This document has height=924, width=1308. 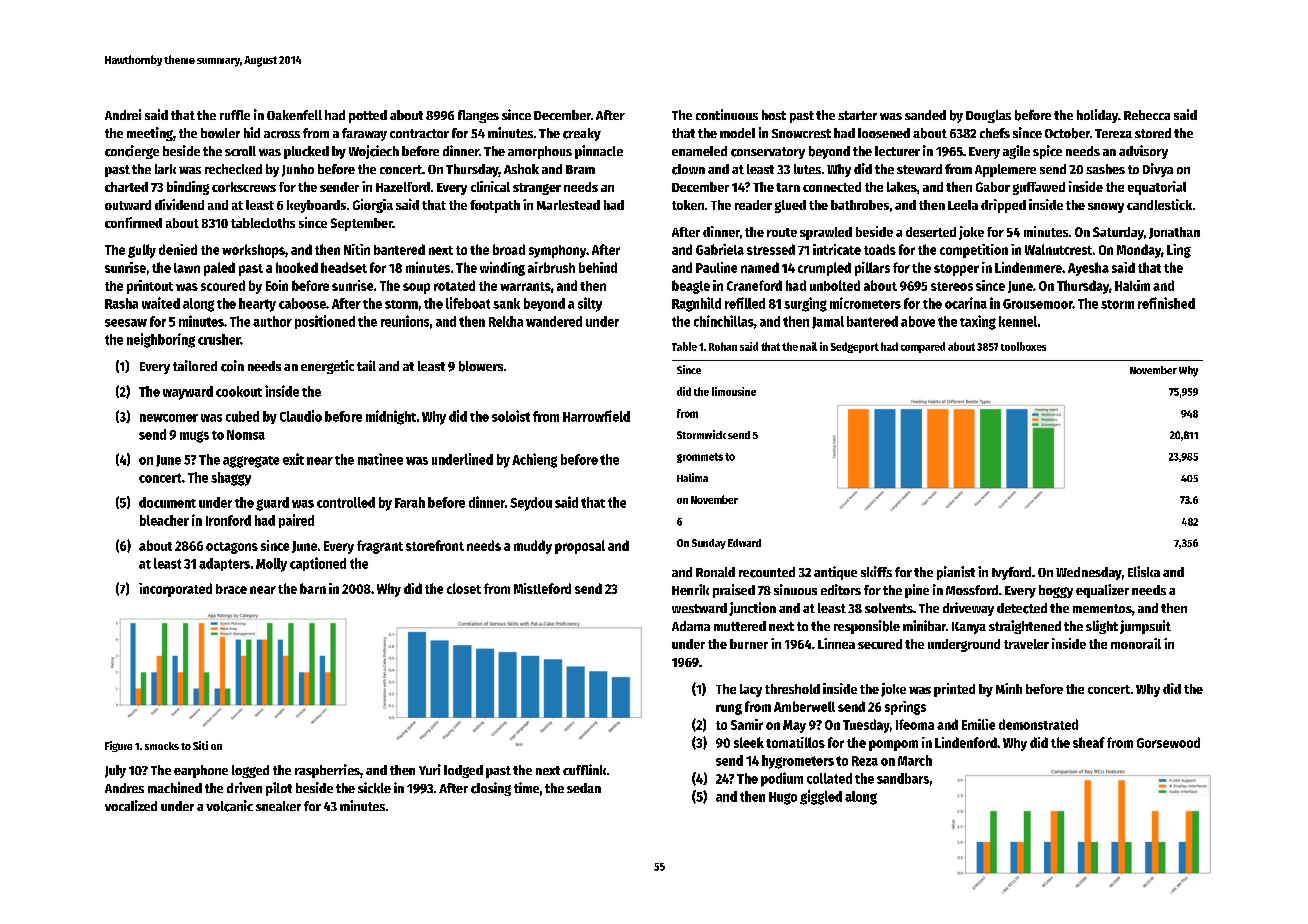 I want to click on Halima, so click(x=692, y=477).
